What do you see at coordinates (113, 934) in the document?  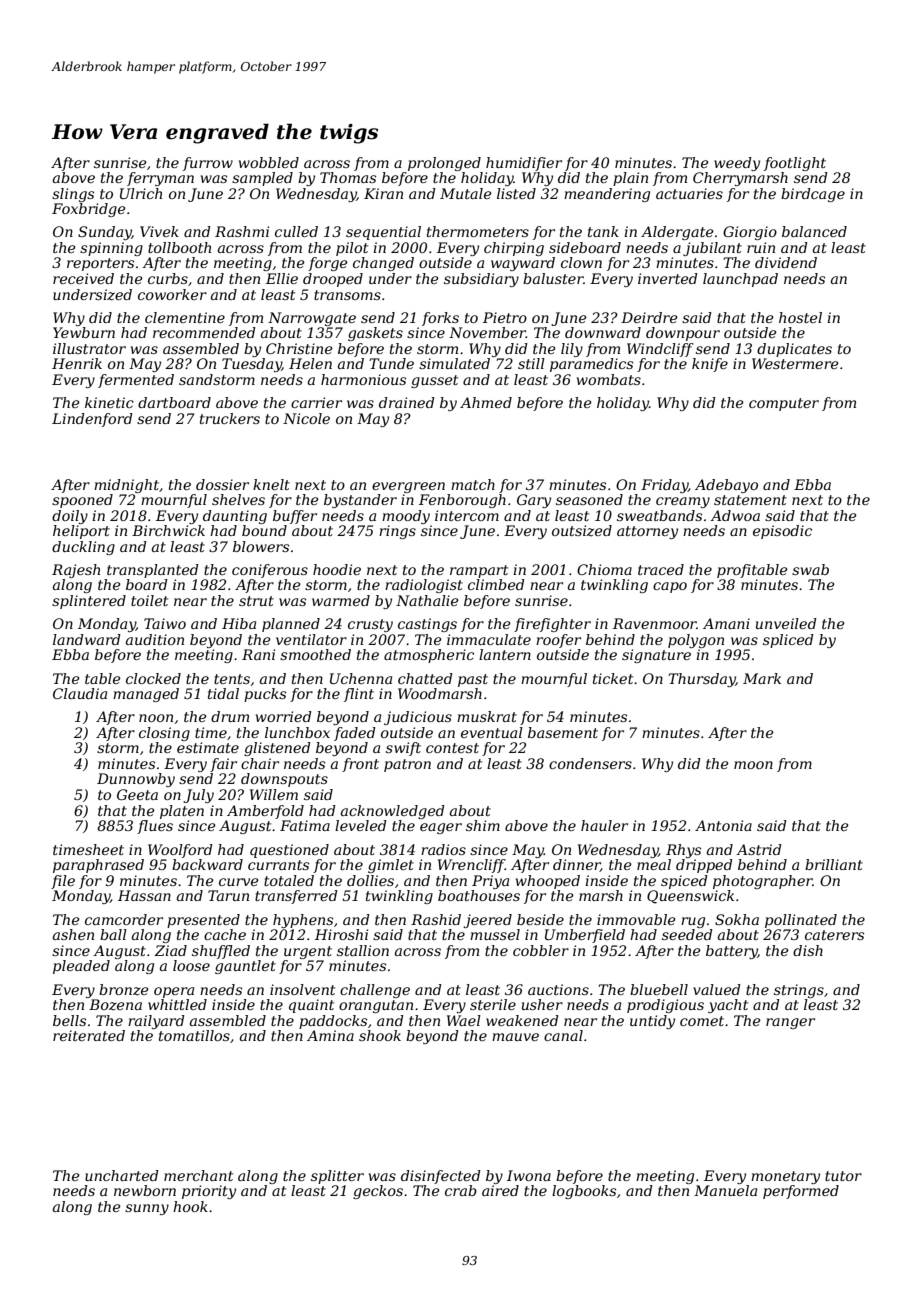 I see `ball` at bounding box center [113, 934].
